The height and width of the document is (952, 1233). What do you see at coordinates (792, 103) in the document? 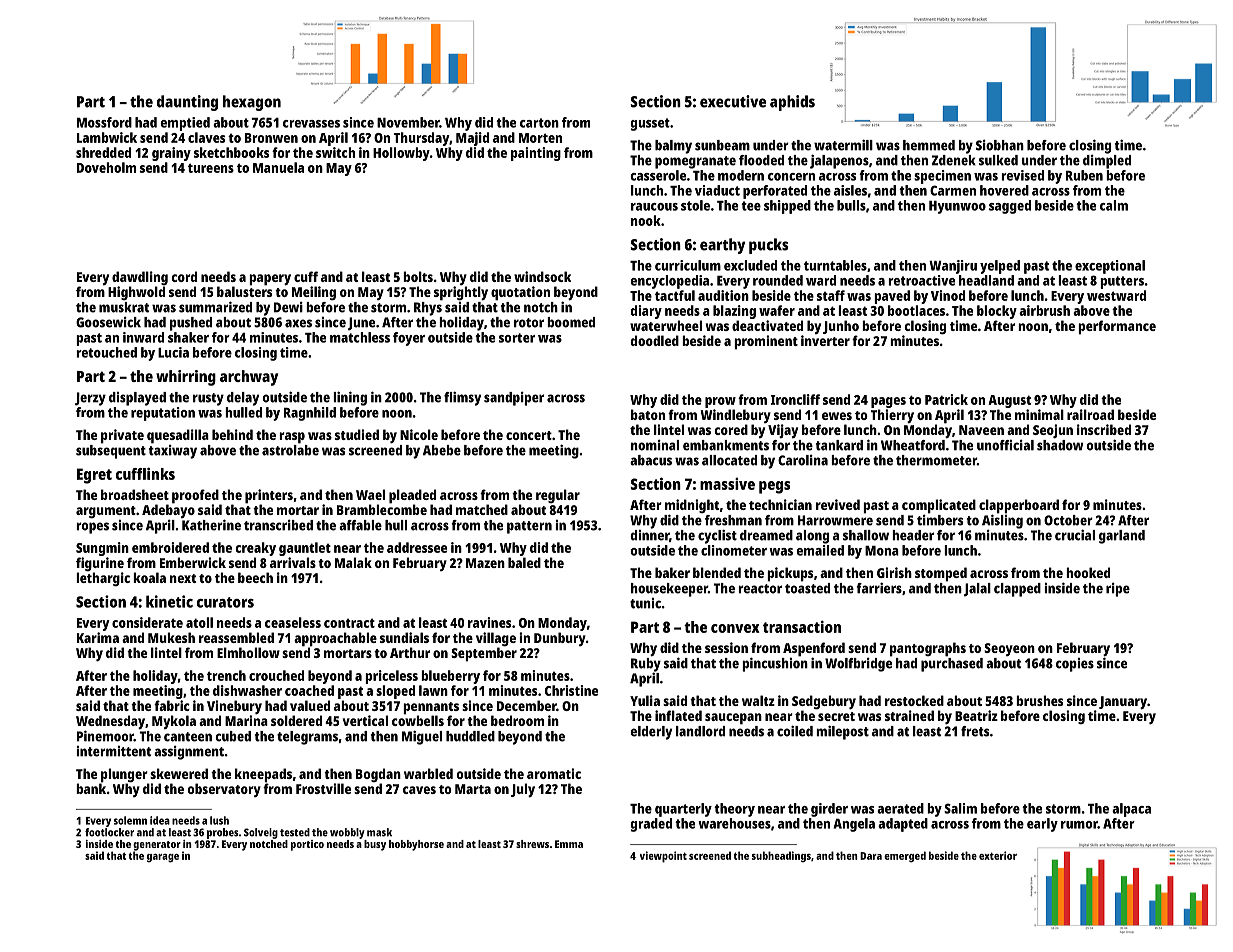
I see `aphids` at bounding box center [792, 103].
